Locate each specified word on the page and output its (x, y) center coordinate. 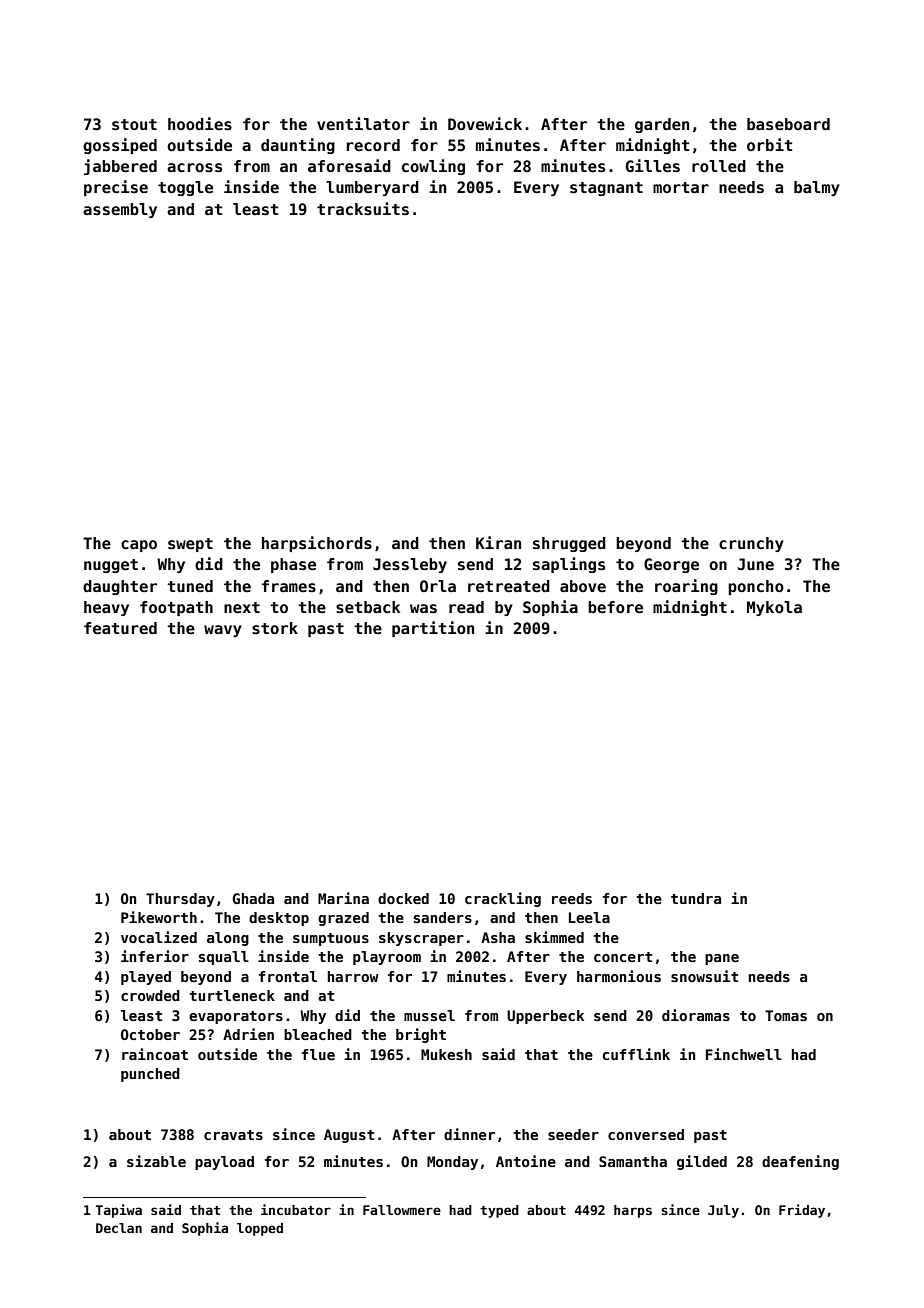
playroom (387, 958)
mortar (681, 187)
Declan (119, 1228)
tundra (696, 898)
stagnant (606, 189)
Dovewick (485, 124)
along (228, 939)
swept (190, 545)
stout (134, 125)
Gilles (653, 166)
